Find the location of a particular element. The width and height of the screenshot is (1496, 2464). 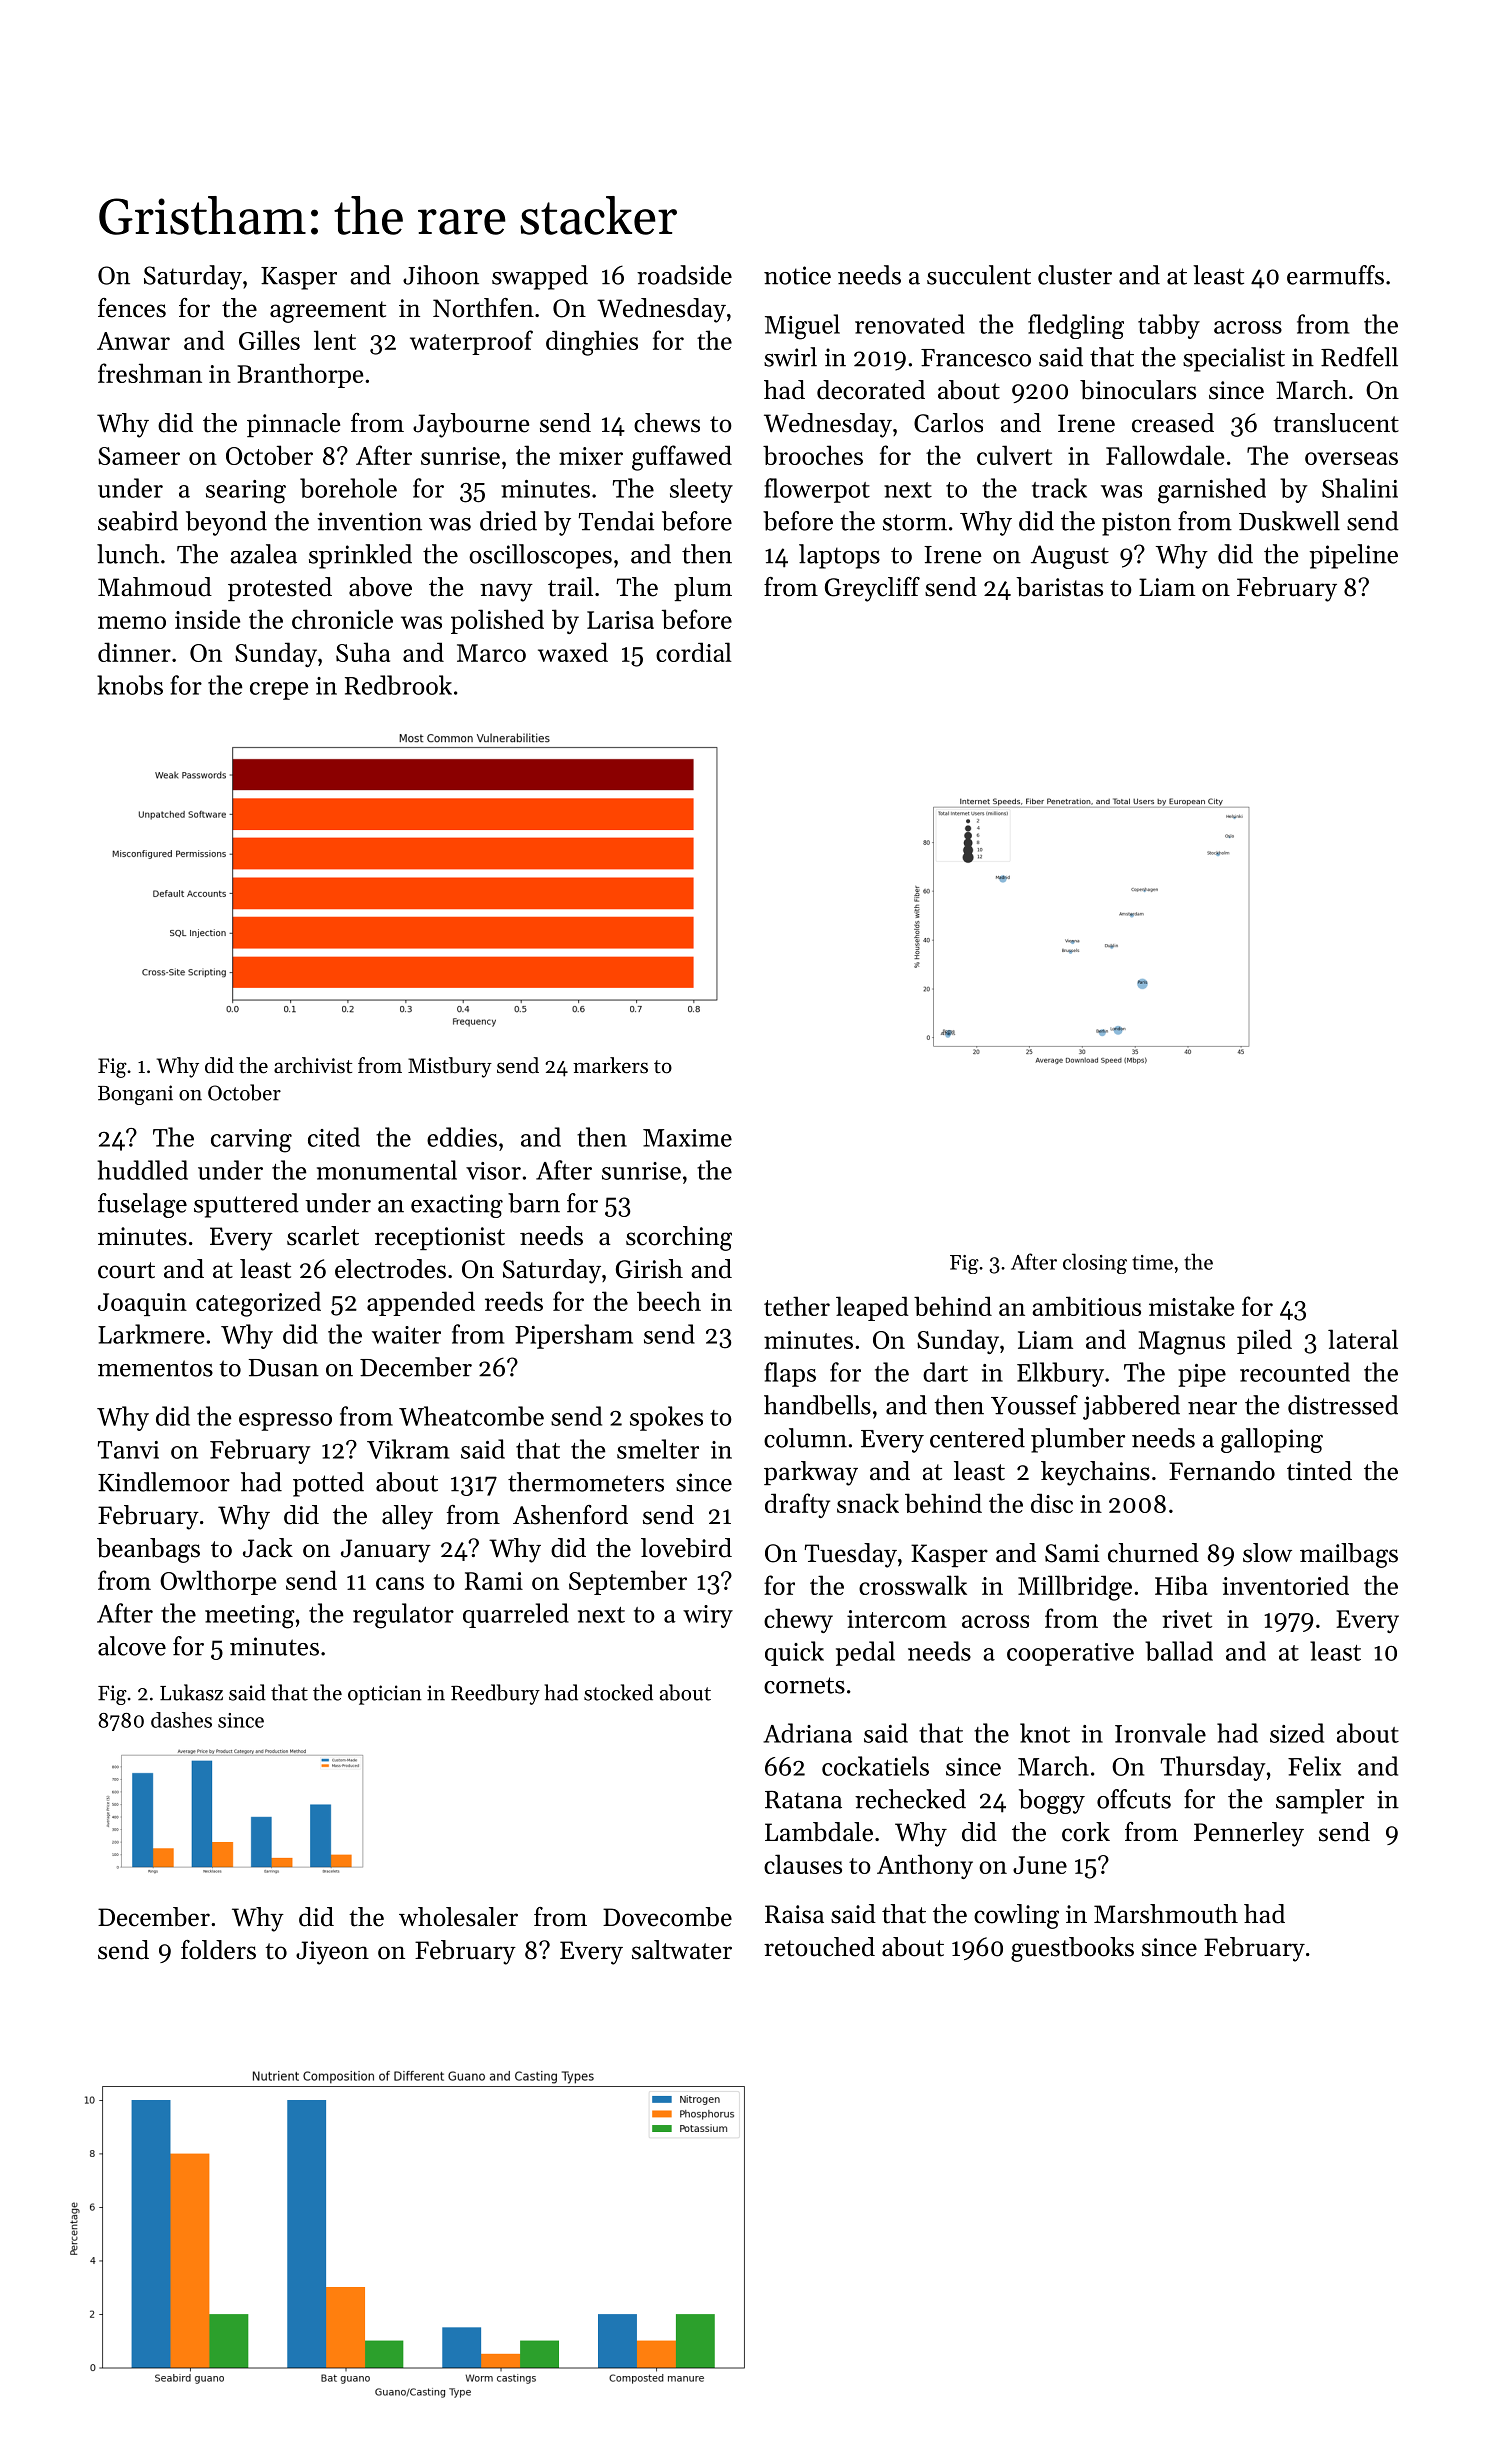

mixer is located at coordinates (591, 456).
